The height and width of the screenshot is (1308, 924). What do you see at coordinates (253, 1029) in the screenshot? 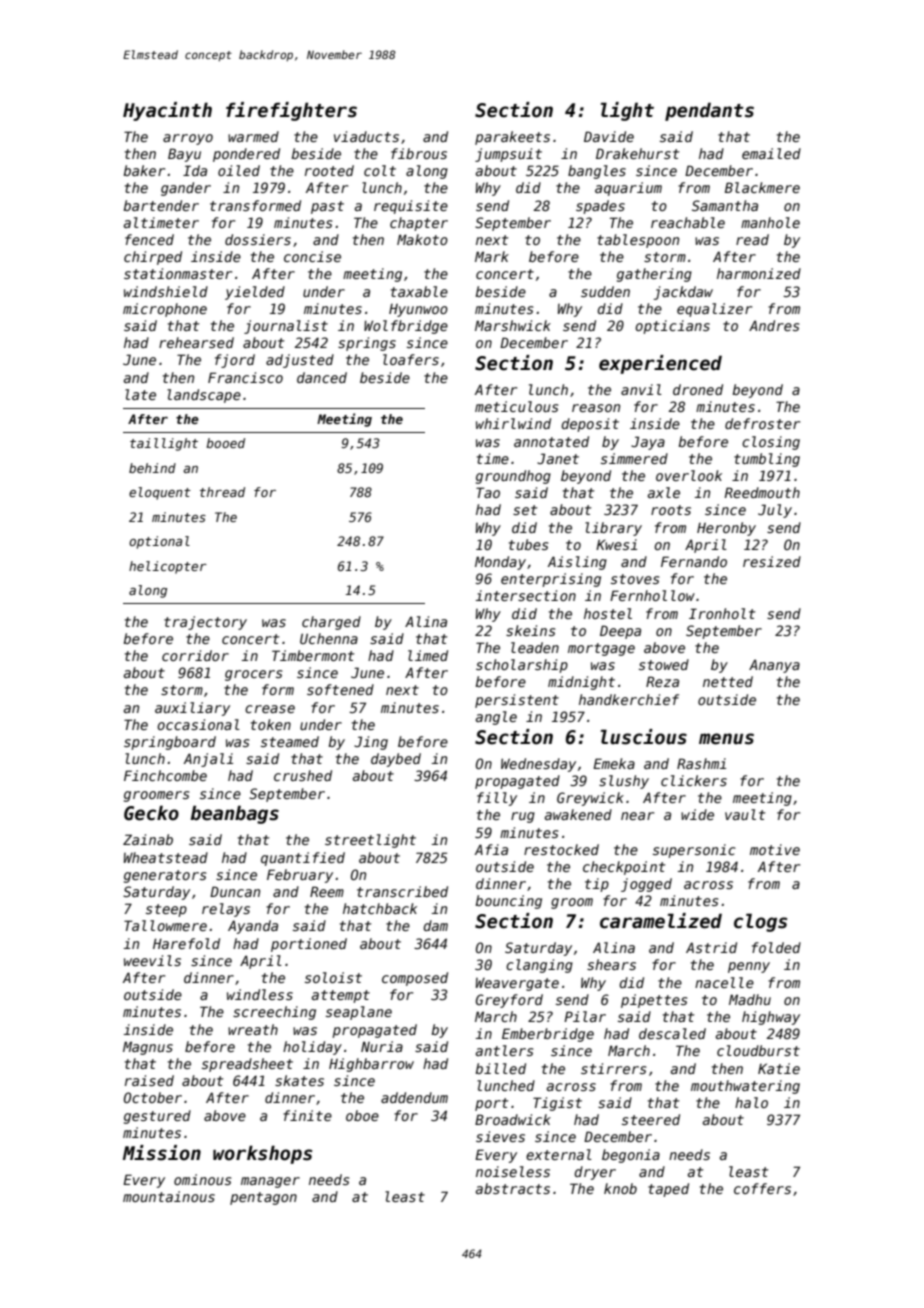
I see `wreath` at bounding box center [253, 1029].
